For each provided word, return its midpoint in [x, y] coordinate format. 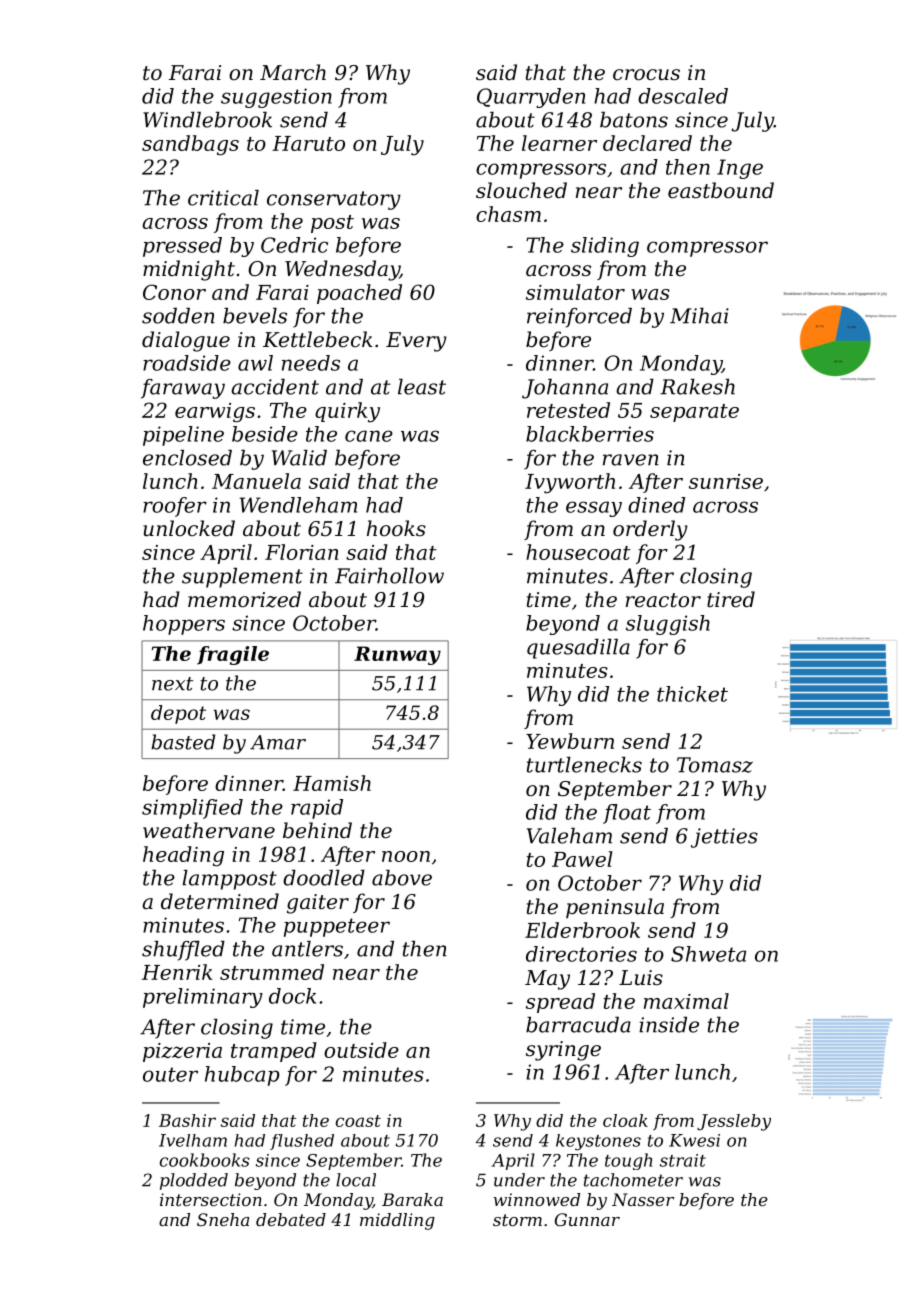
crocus [646, 75]
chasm [508, 214]
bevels [255, 316]
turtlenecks [584, 765]
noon [406, 856]
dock [292, 996]
